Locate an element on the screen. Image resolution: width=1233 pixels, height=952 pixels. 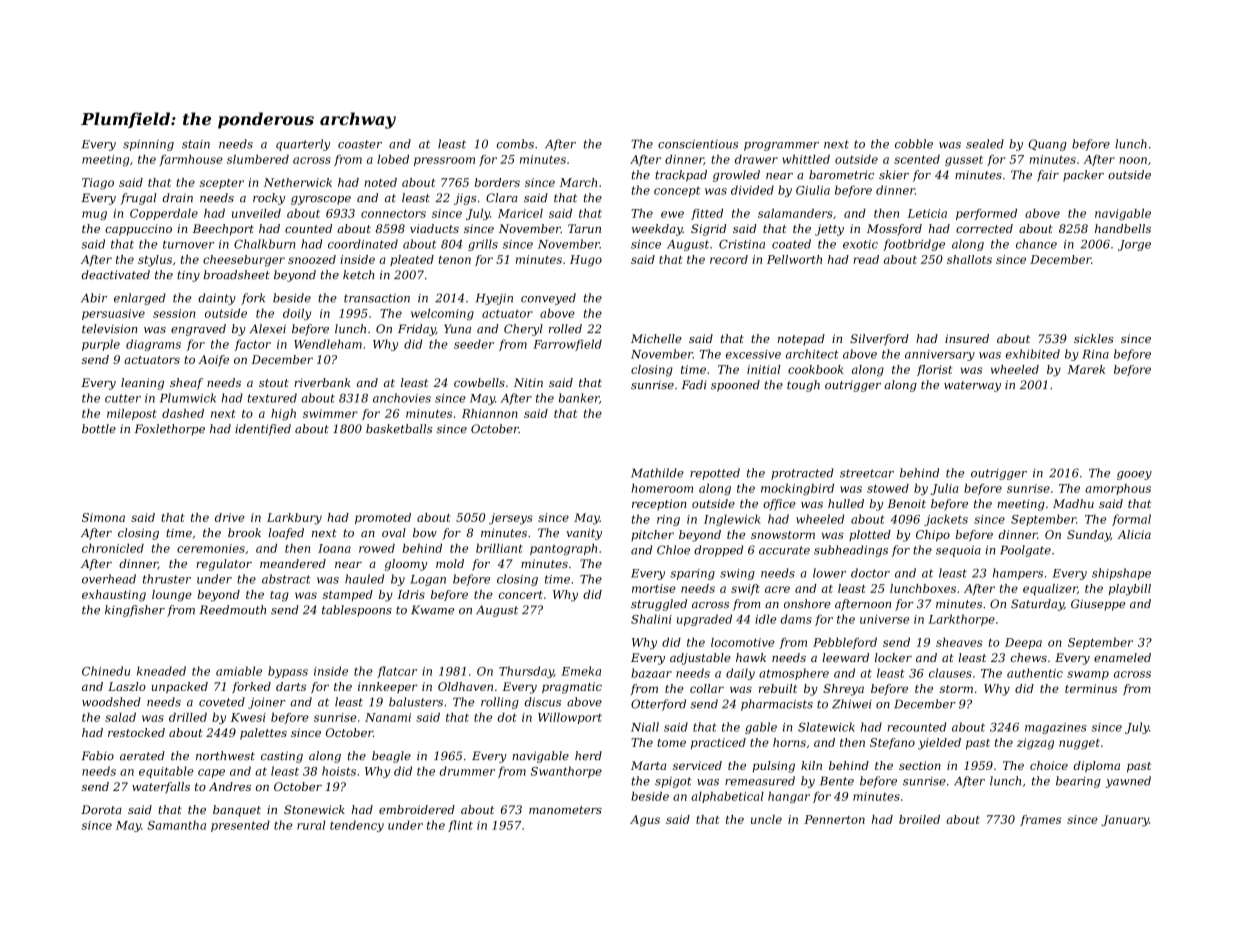
upgraded is located at coordinates (704, 620).
